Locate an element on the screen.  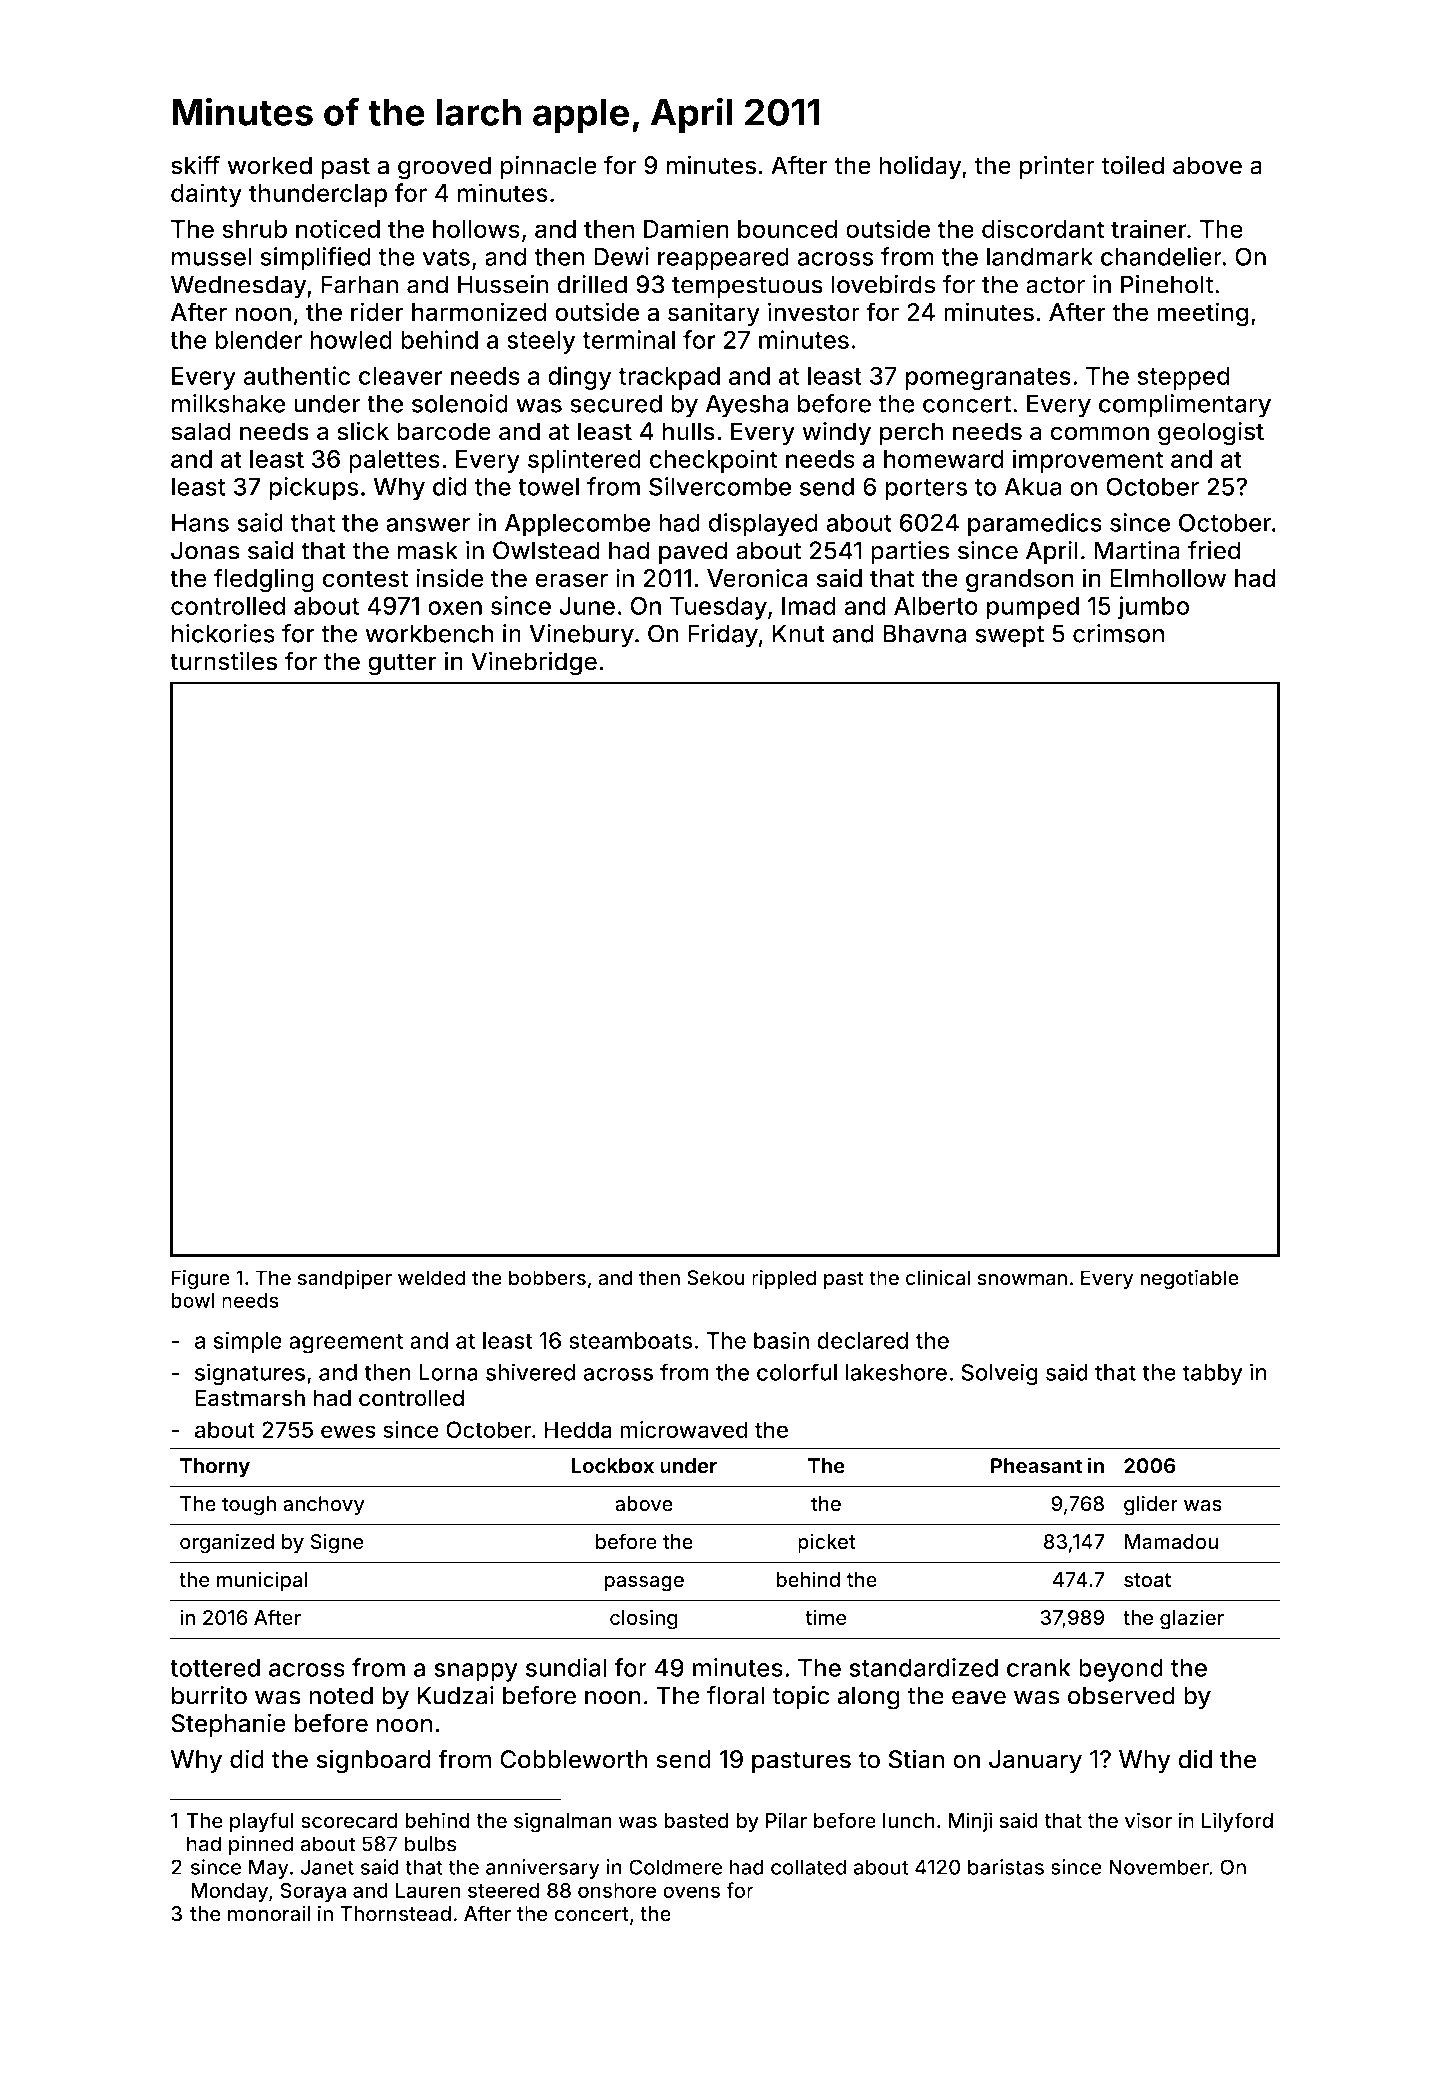
clinical is located at coordinates (938, 1278).
